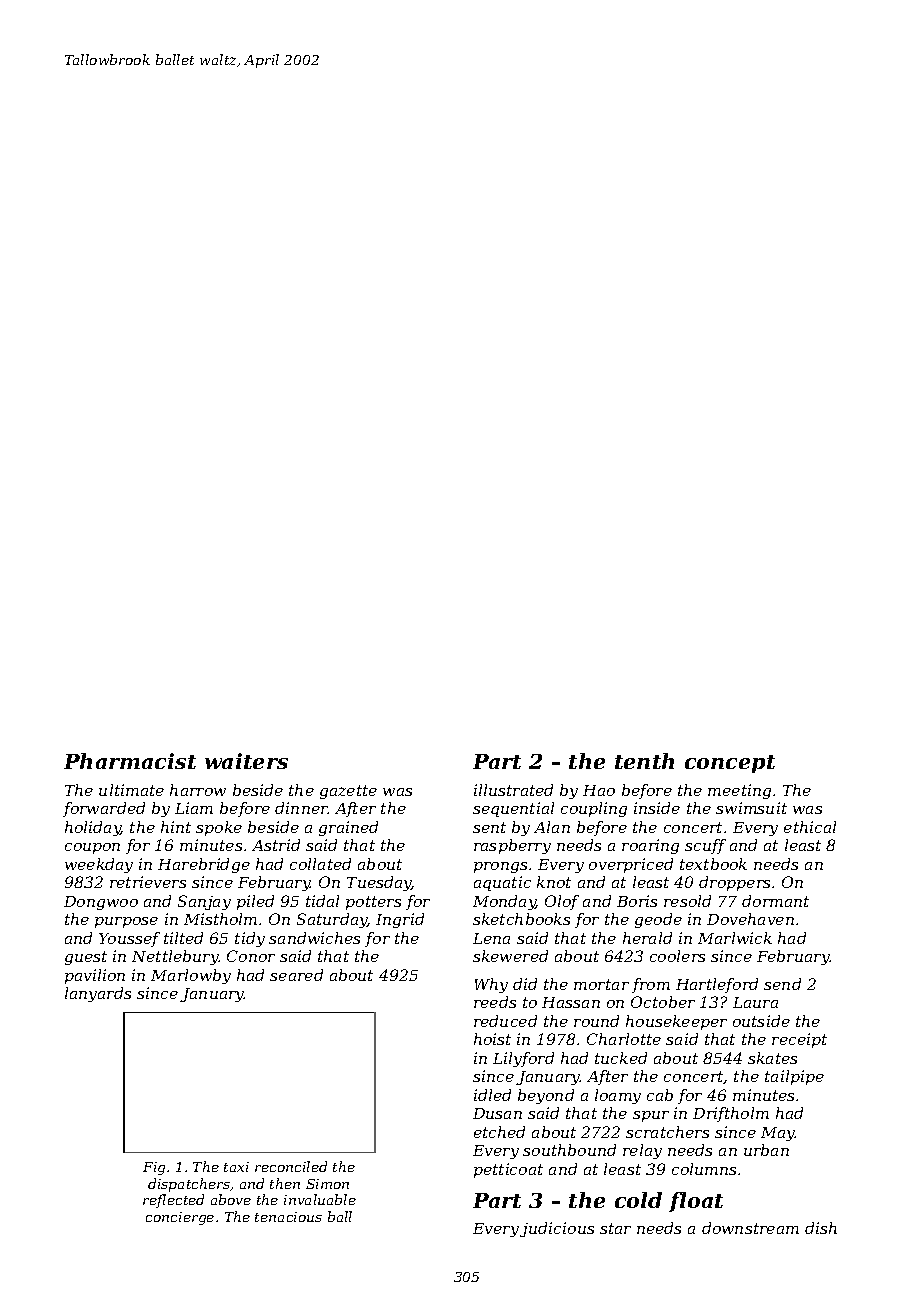 This image has height=1316, width=908. Describe the element at coordinates (594, 809) in the image. I see `coupling` at that location.
